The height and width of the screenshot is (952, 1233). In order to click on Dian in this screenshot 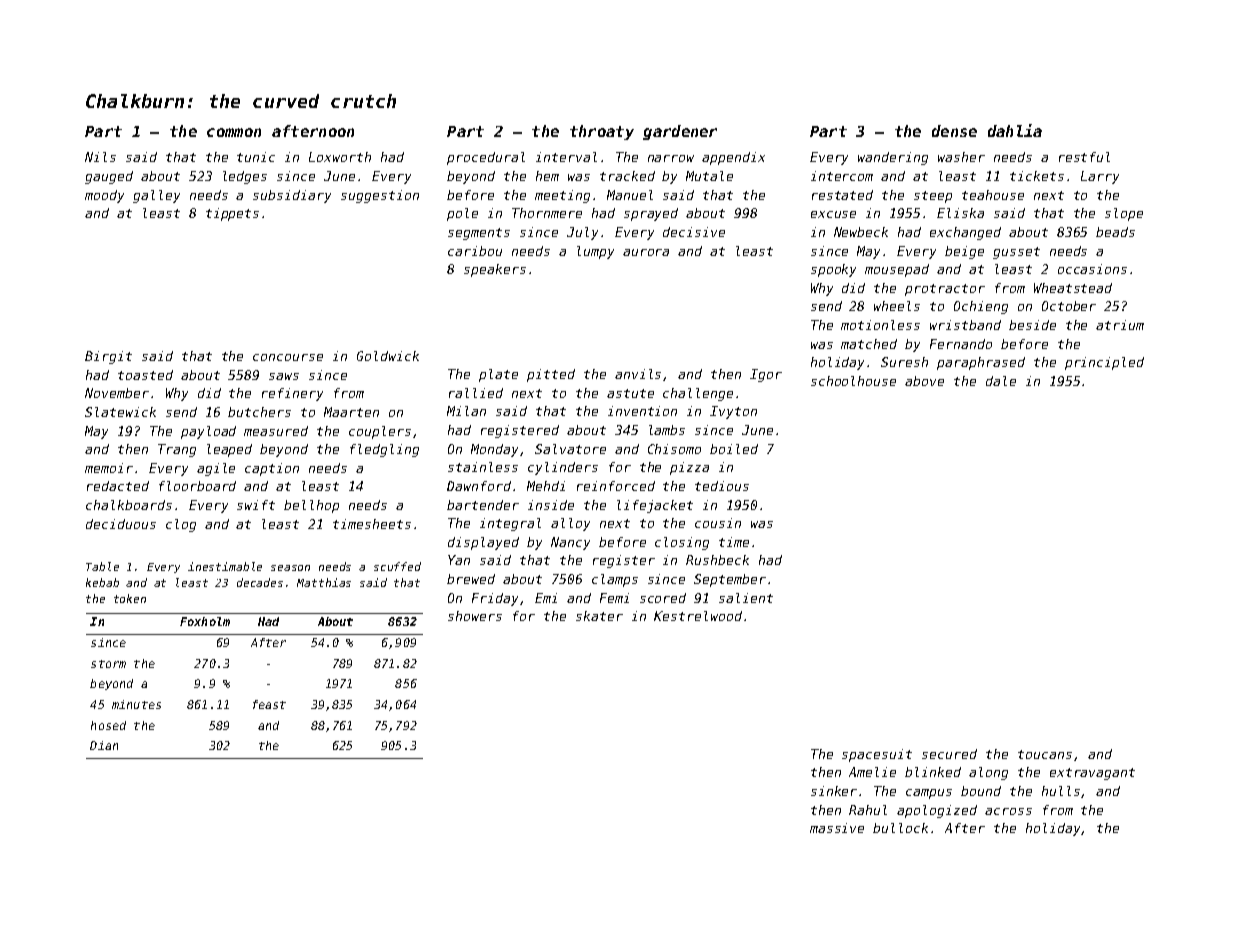, I will do `click(104, 745)`.
